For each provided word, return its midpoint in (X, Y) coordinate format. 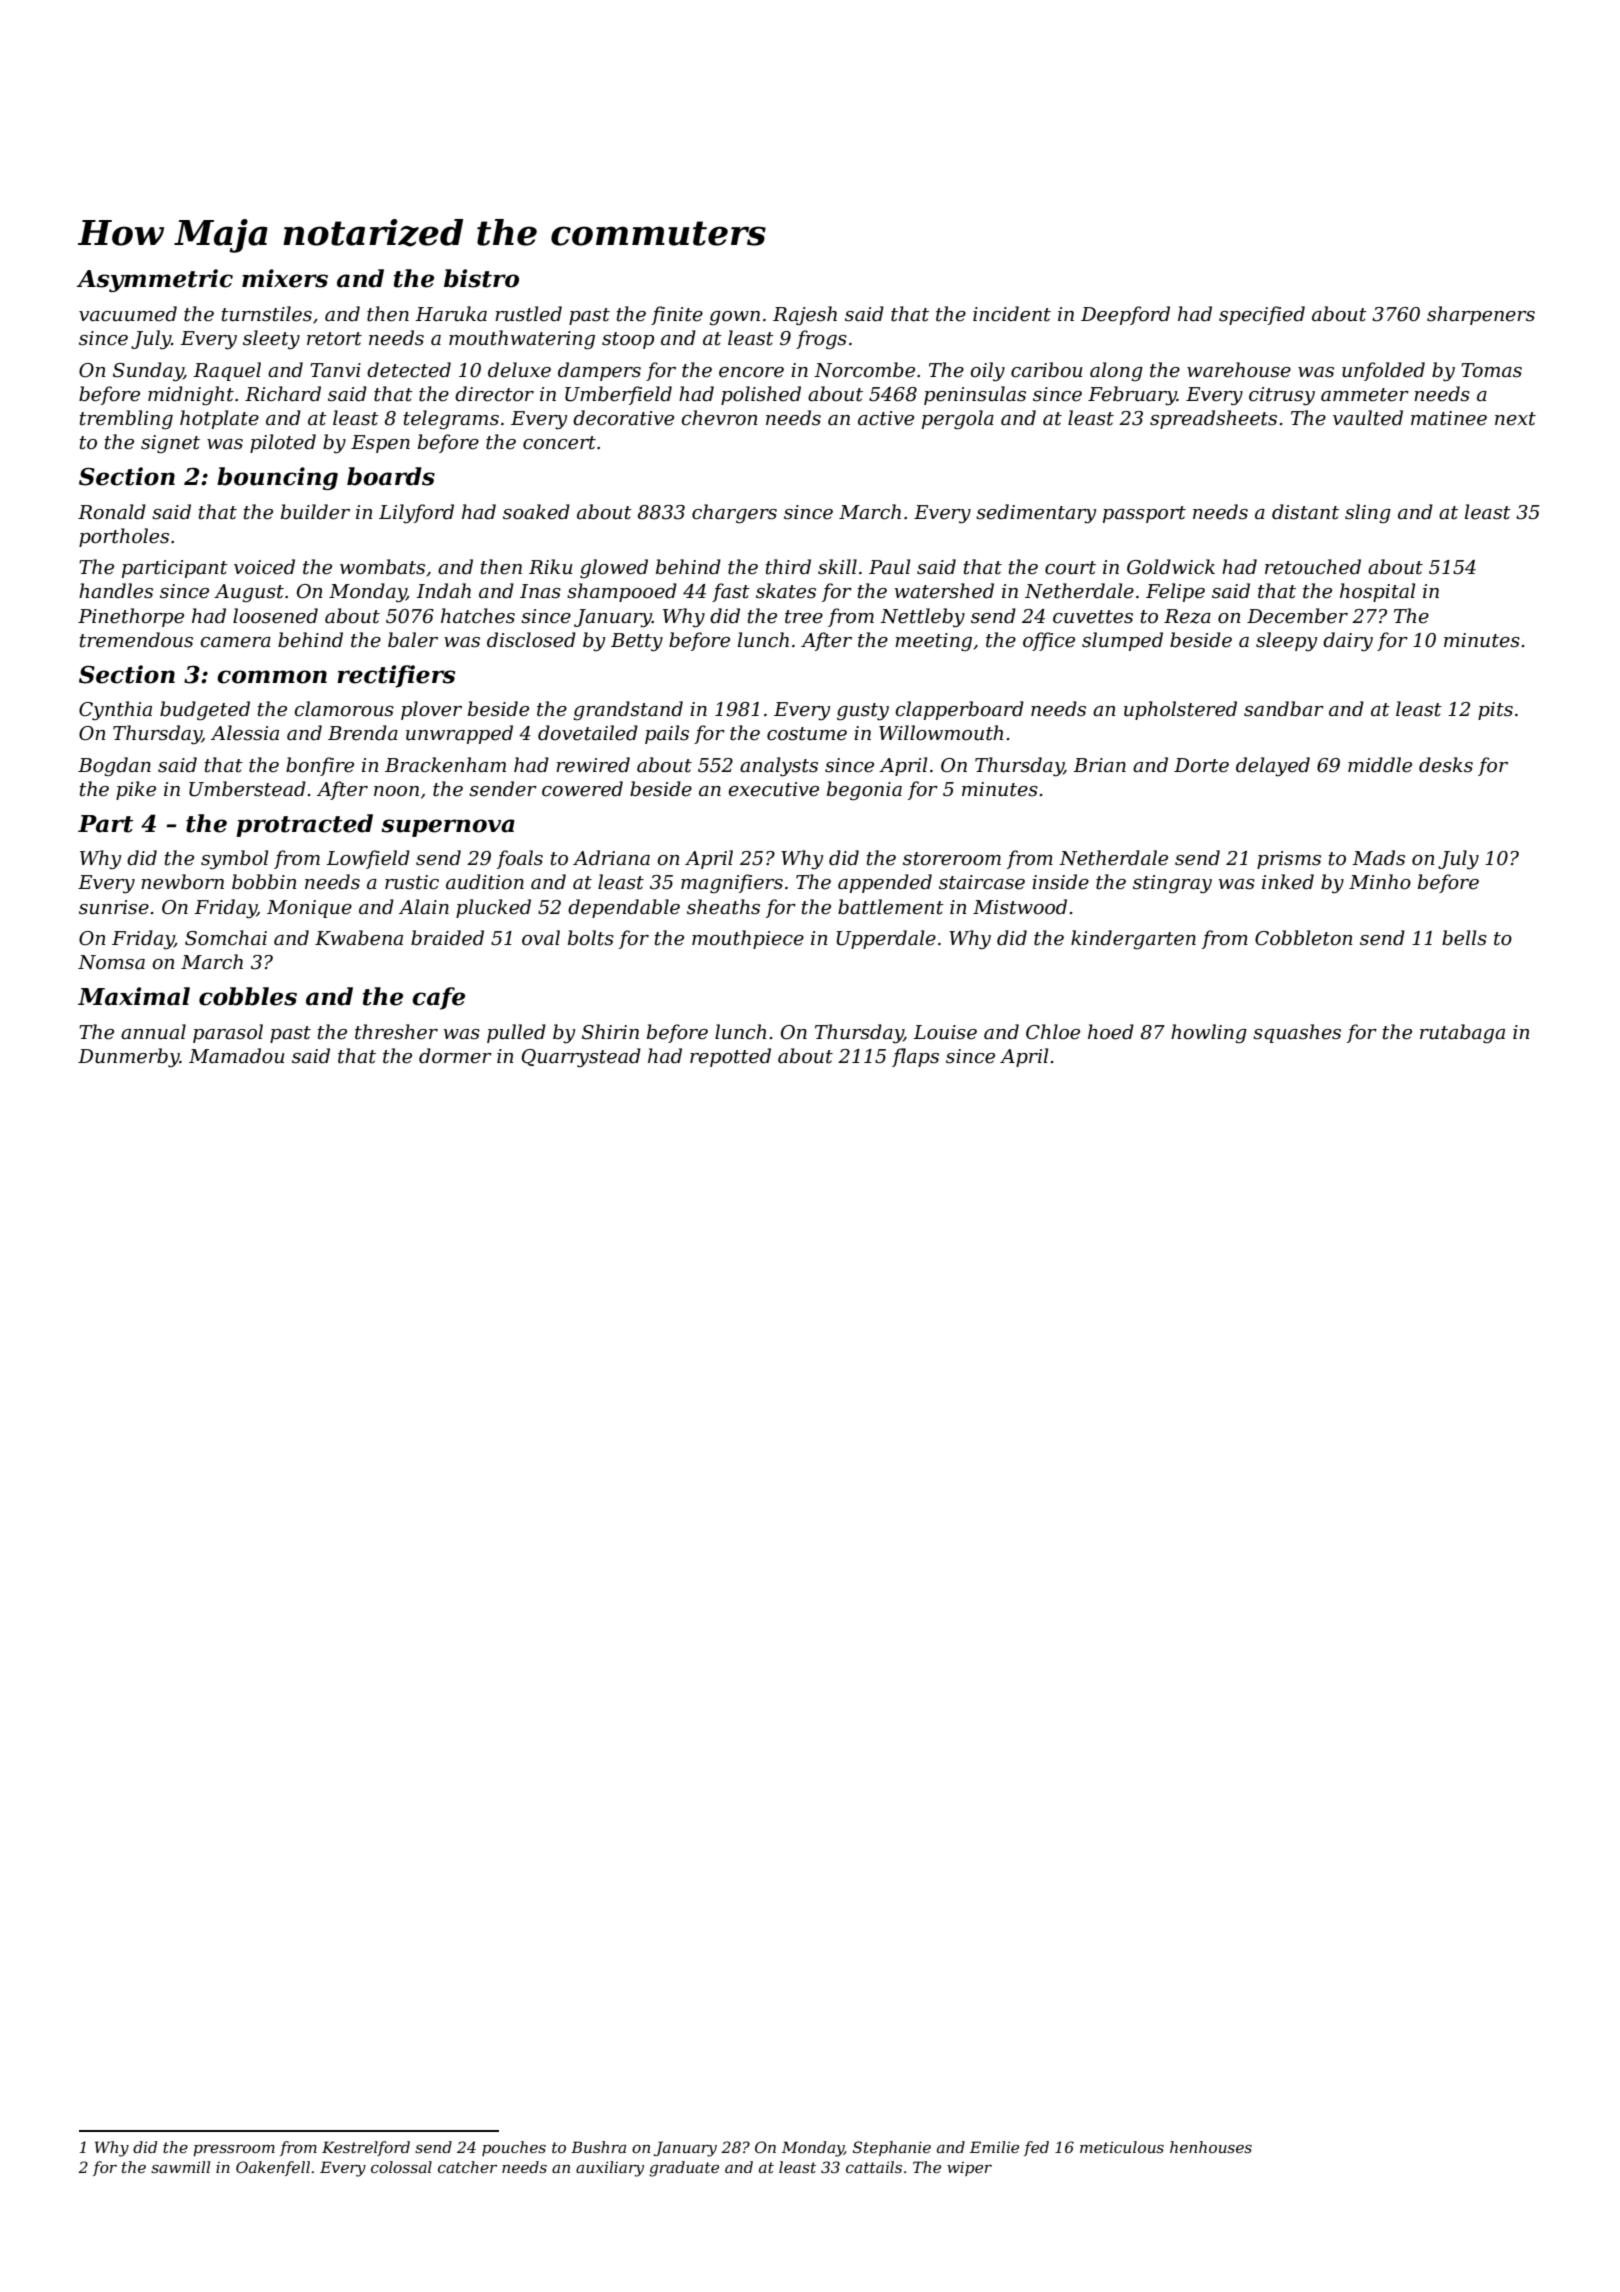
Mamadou (236, 1056)
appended (885, 883)
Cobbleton (1304, 938)
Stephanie (892, 2148)
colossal (401, 2167)
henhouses (1211, 2147)
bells (1464, 938)
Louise (945, 1032)
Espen (380, 444)
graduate (684, 2169)
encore (751, 372)
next (1515, 419)
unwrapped (459, 734)
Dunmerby (129, 1058)
